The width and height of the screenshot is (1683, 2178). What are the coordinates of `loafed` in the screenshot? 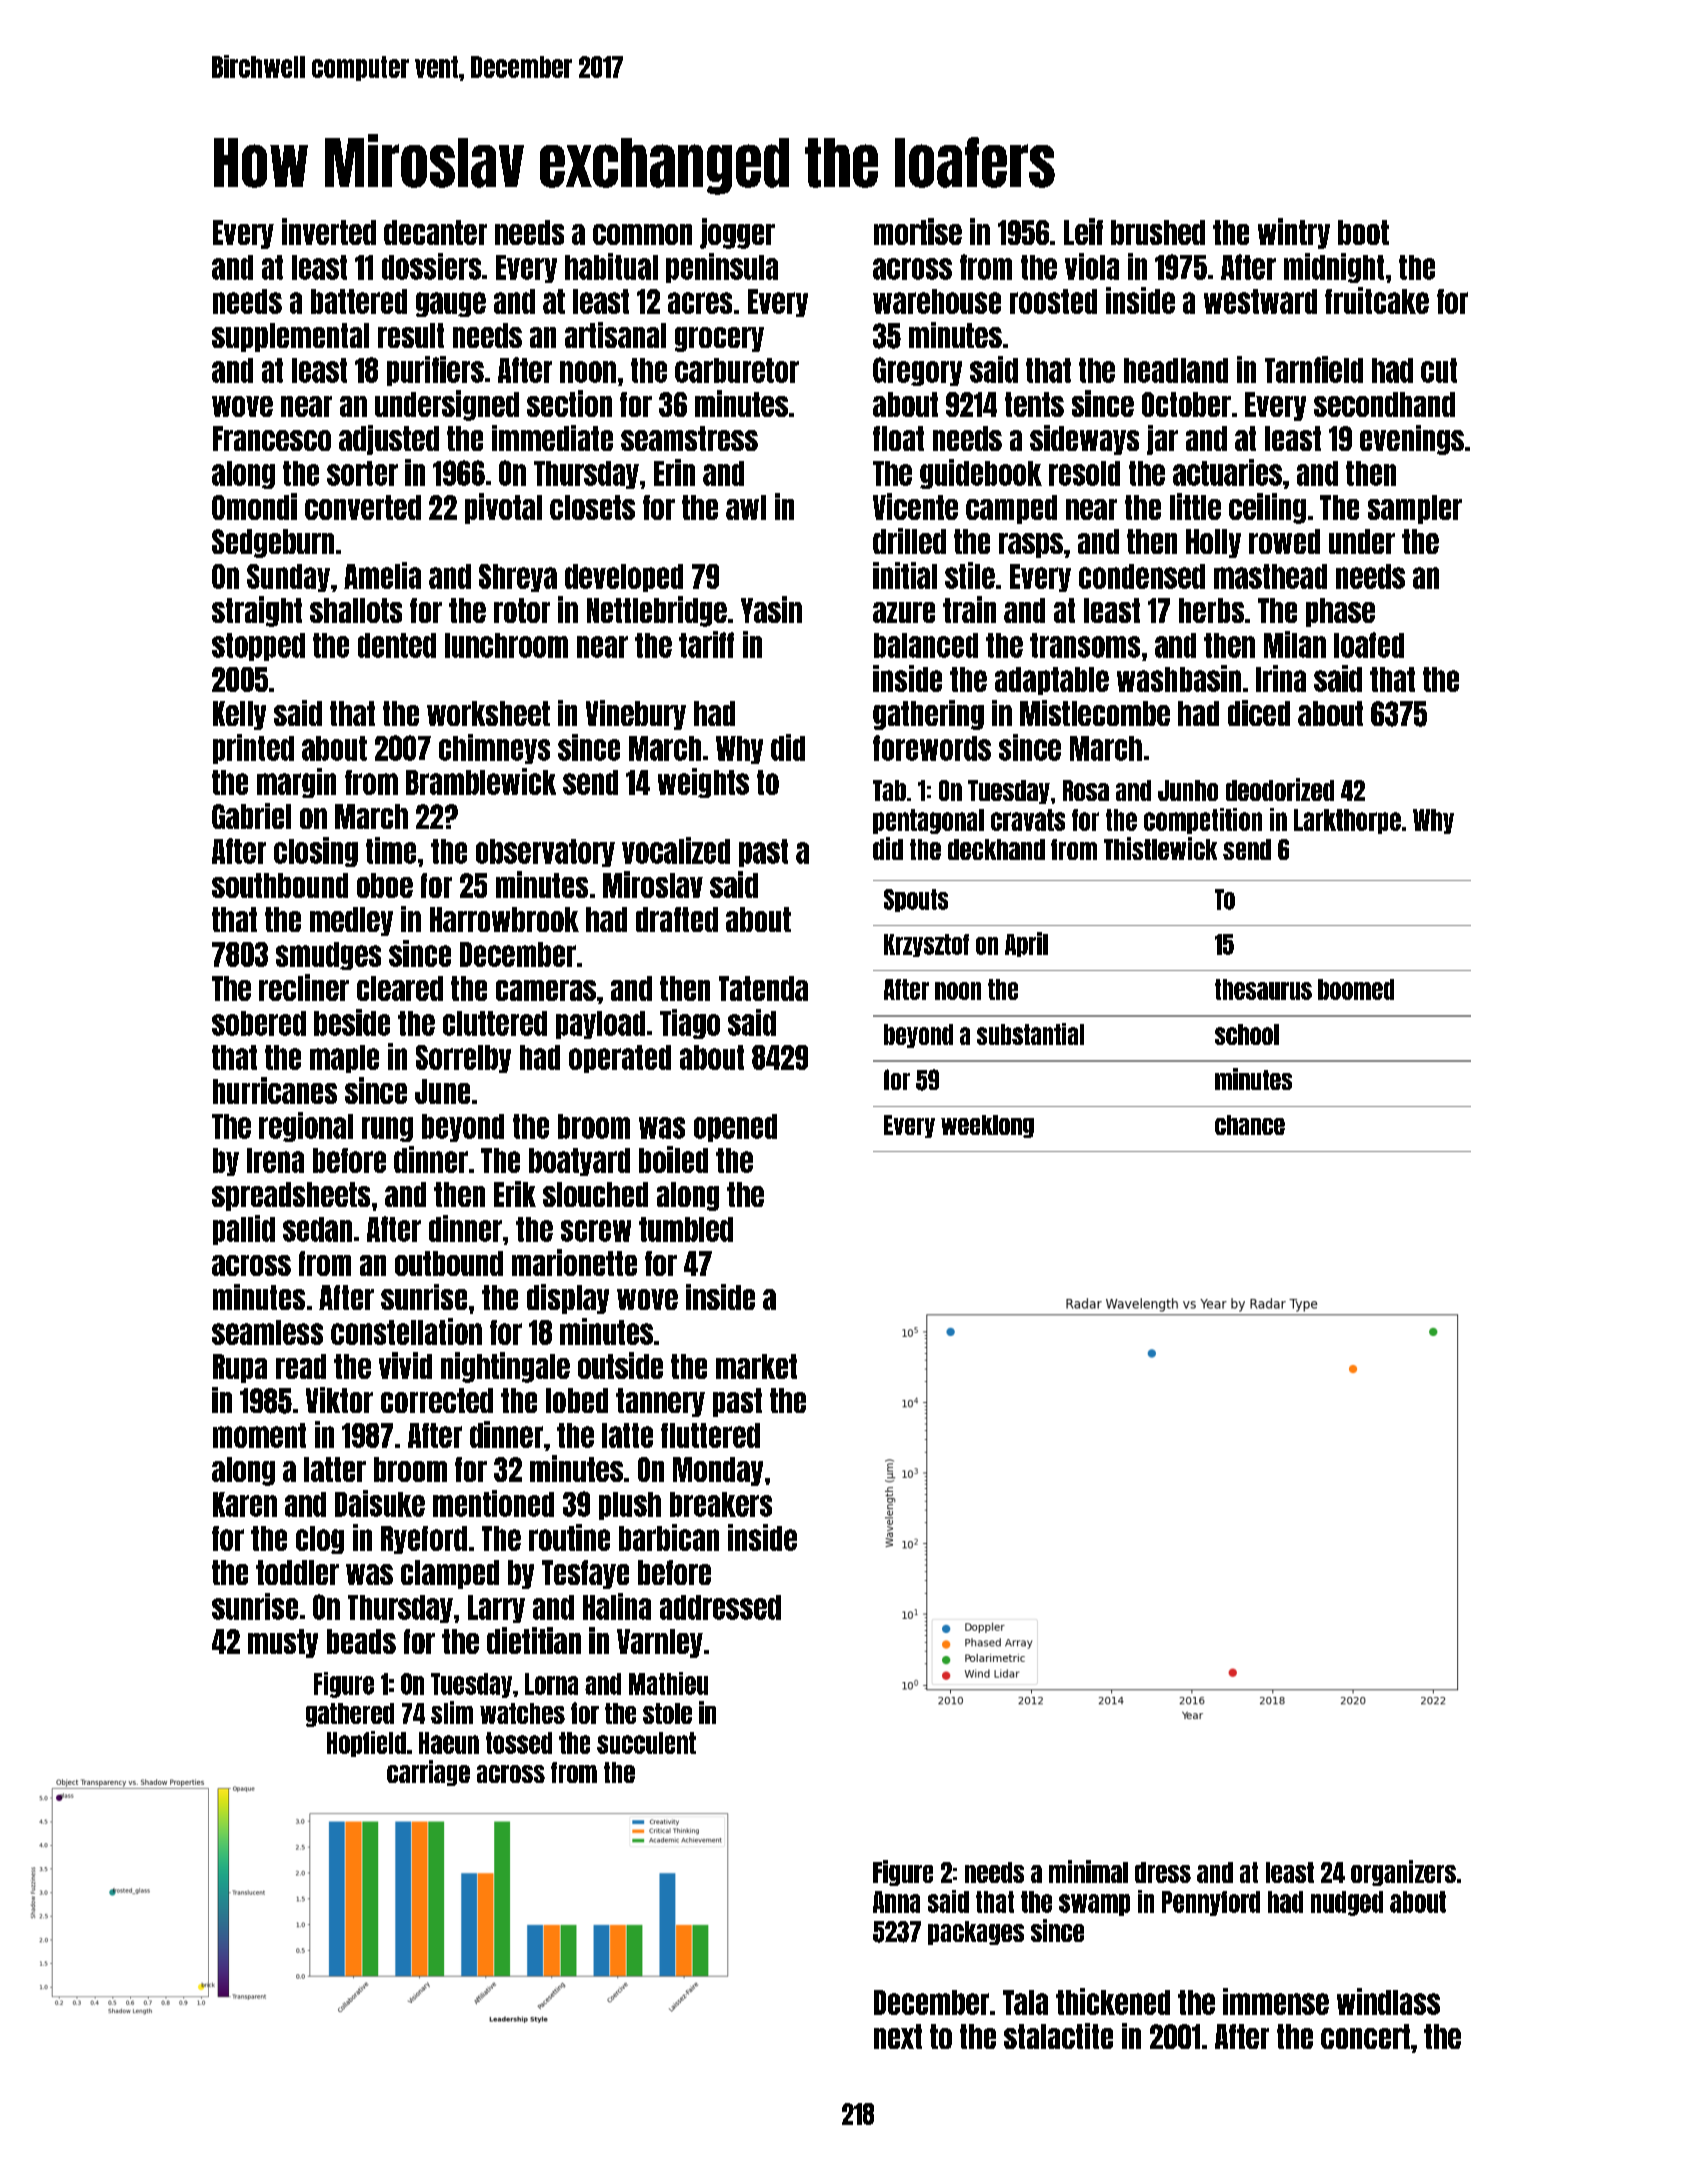 It's located at (1369, 645).
